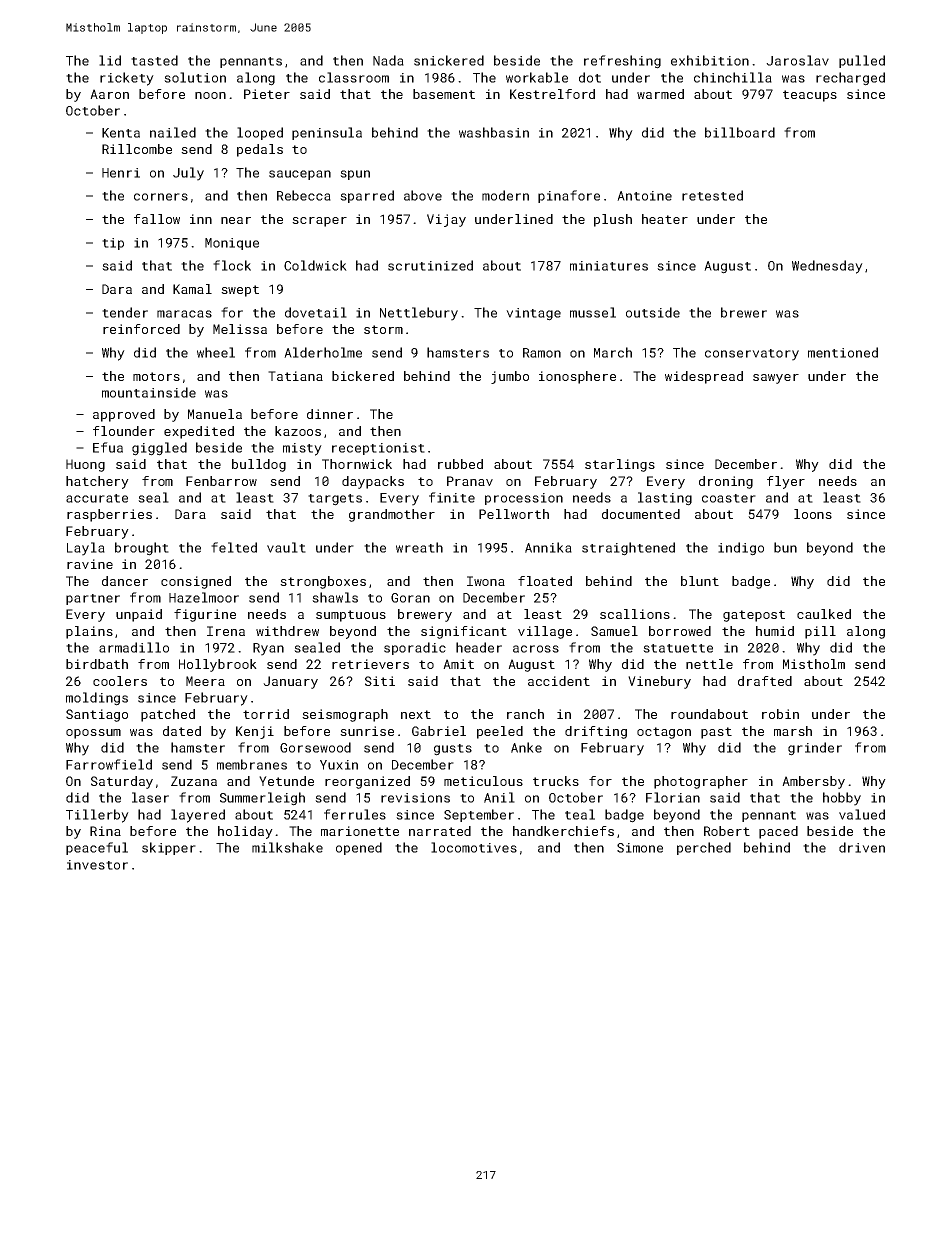 The image size is (952, 1233). What do you see at coordinates (97, 865) in the page?
I see `investor` at bounding box center [97, 865].
